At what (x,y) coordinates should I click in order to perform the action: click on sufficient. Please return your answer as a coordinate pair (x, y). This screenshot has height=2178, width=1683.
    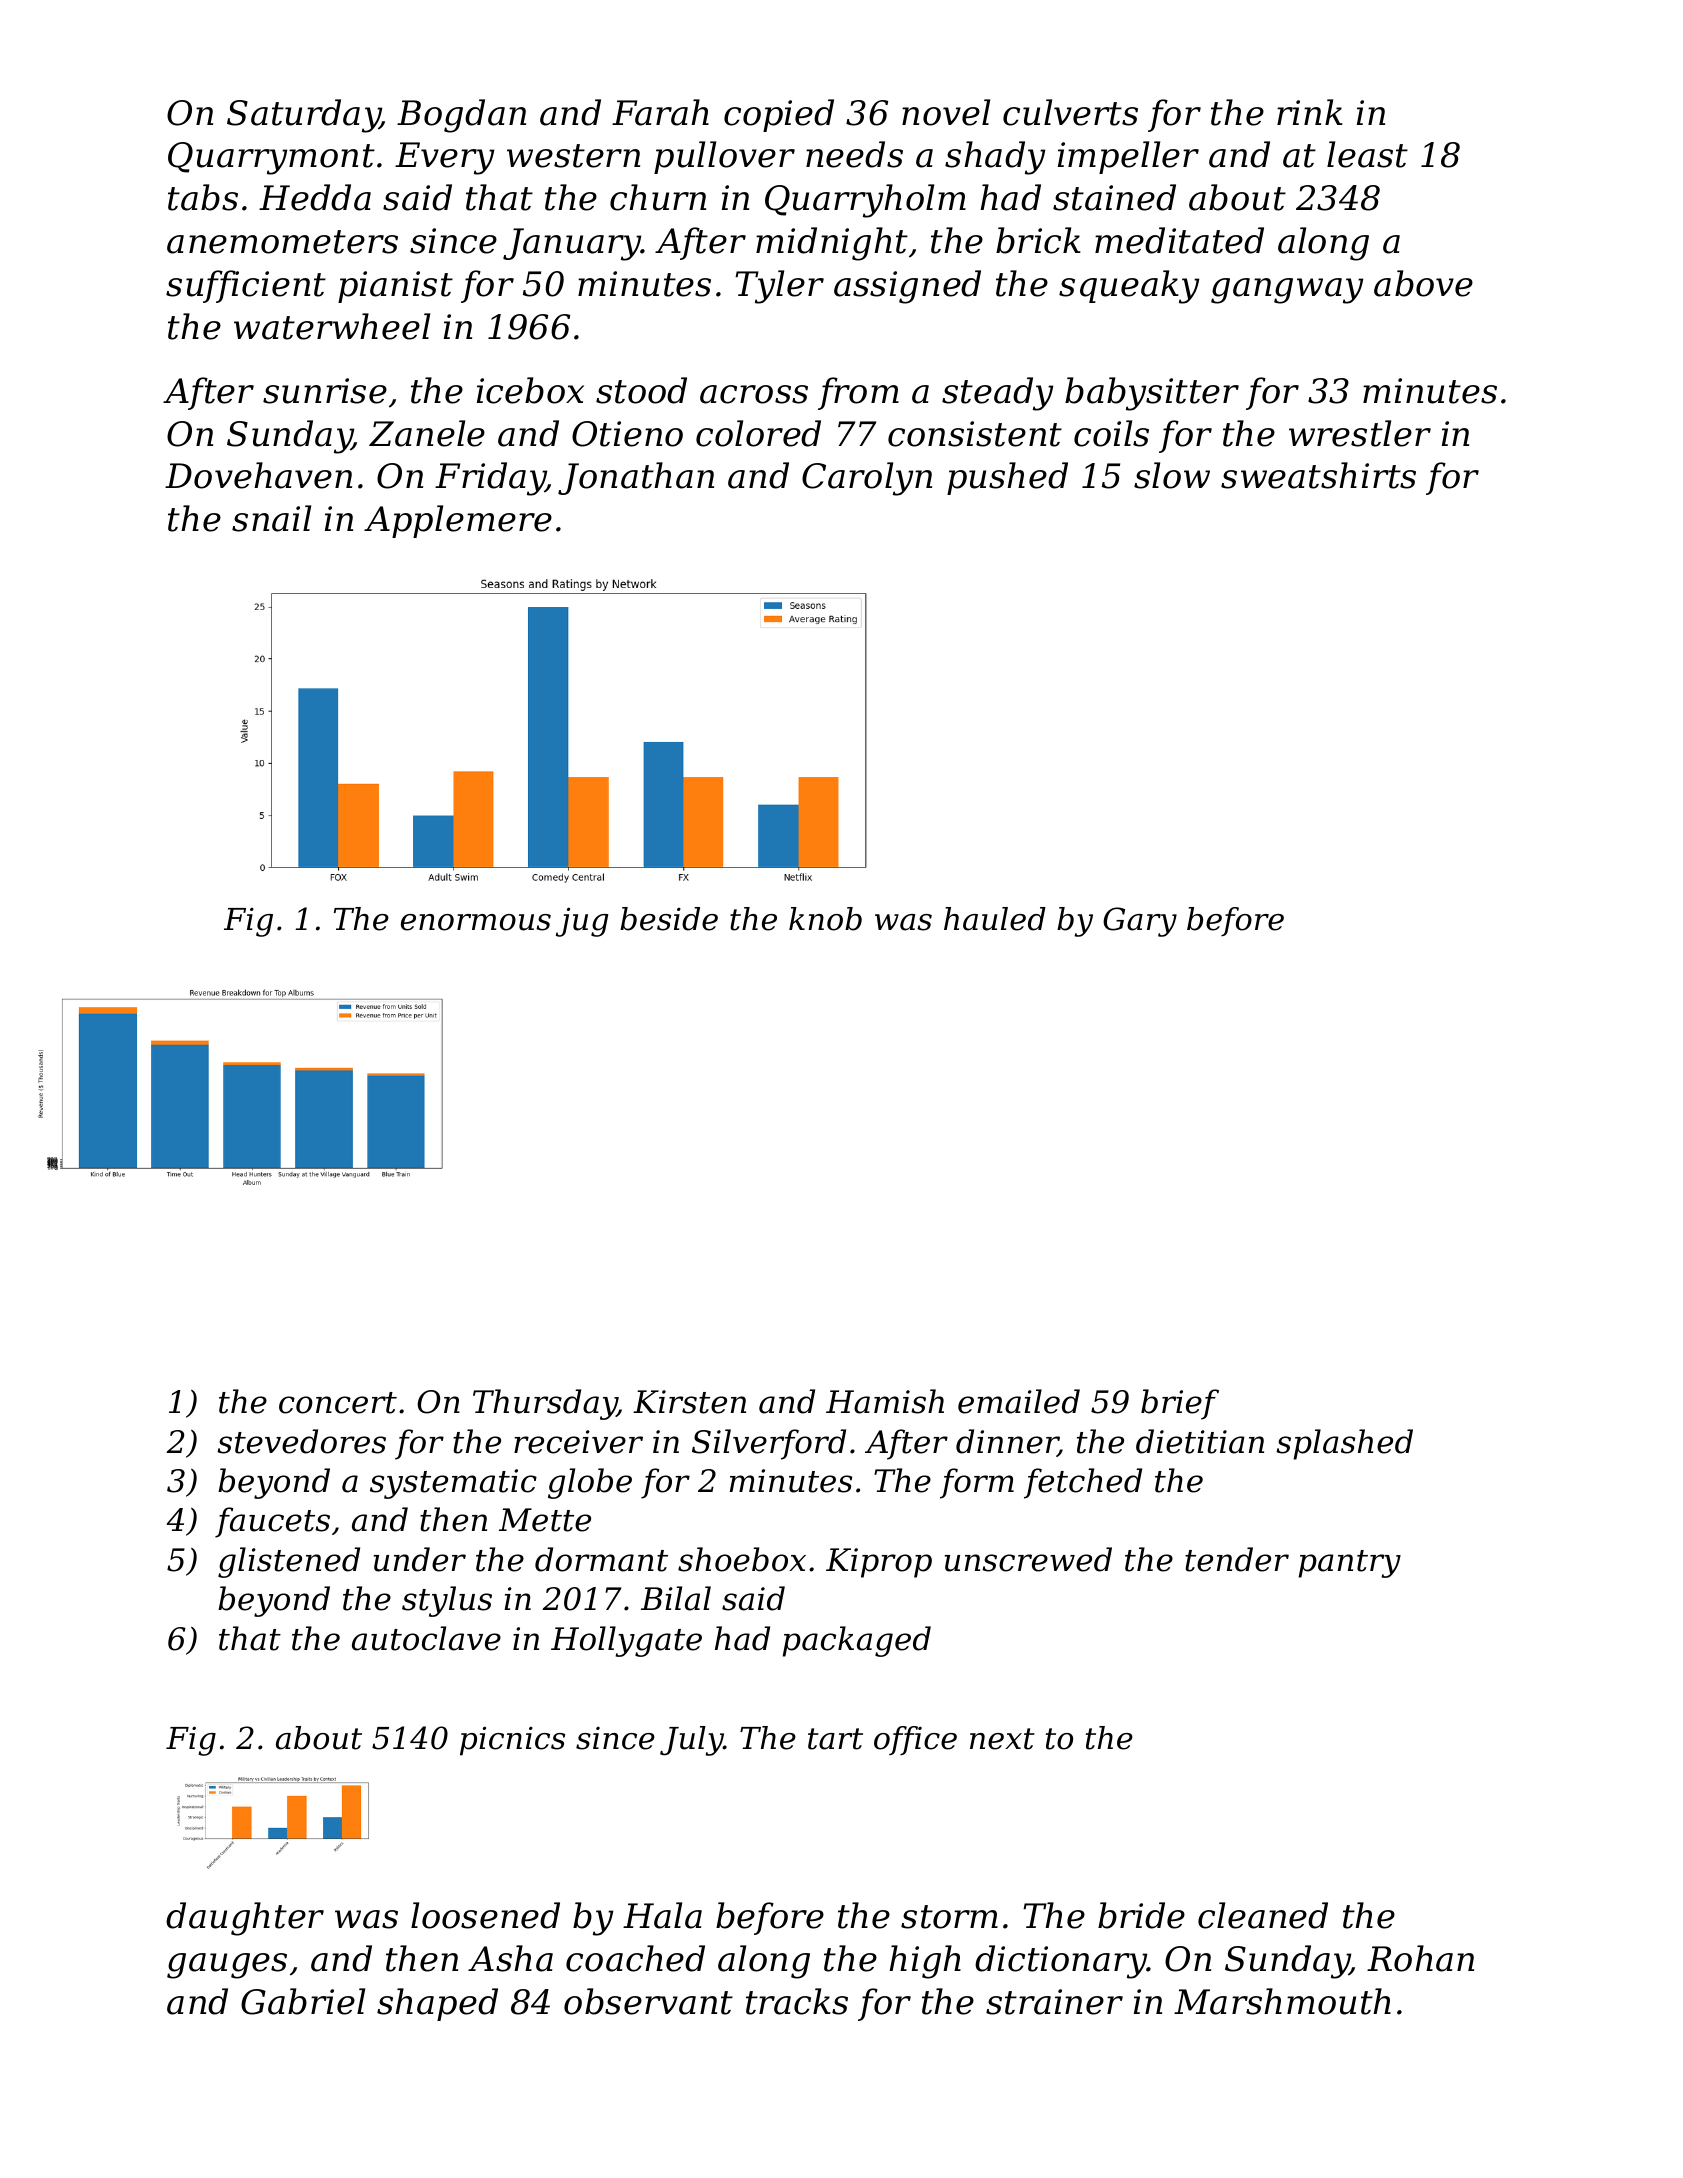
    Looking at the image, I should click on (246, 286).
